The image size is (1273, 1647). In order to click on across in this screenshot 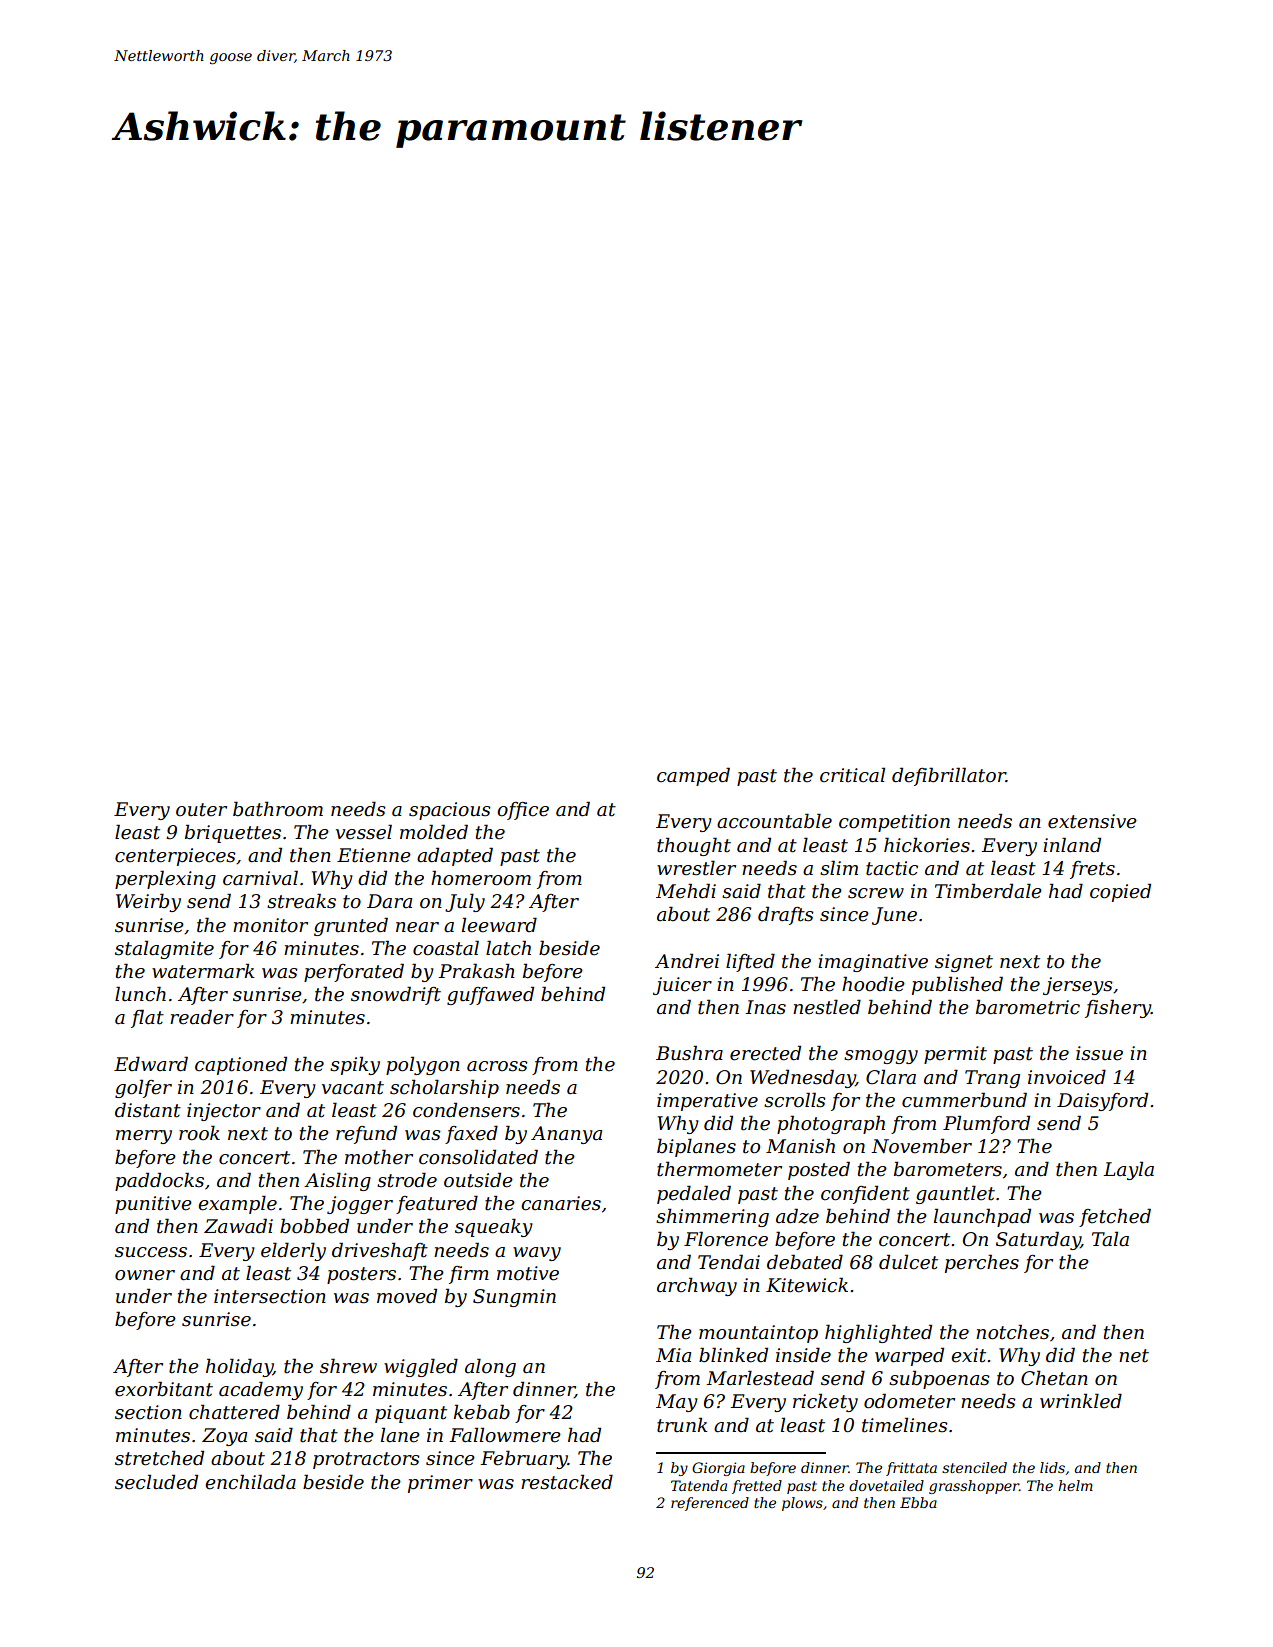, I will do `click(497, 1066)`.
